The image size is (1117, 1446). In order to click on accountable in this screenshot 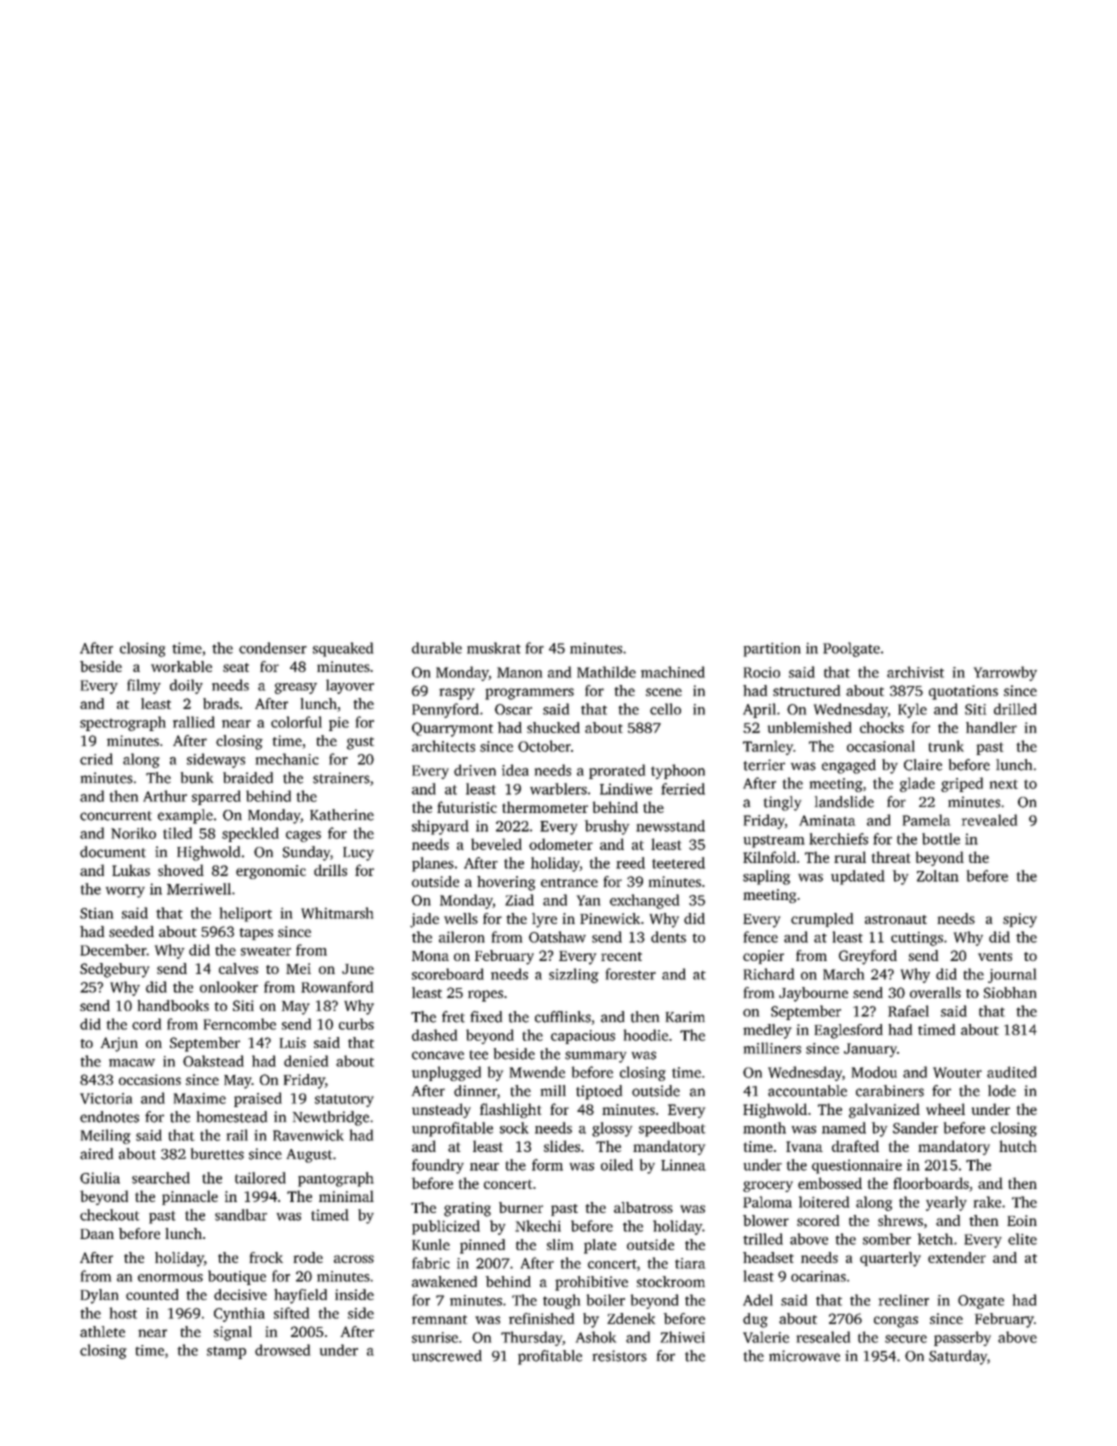, I will do `click(807, 1091)`.
